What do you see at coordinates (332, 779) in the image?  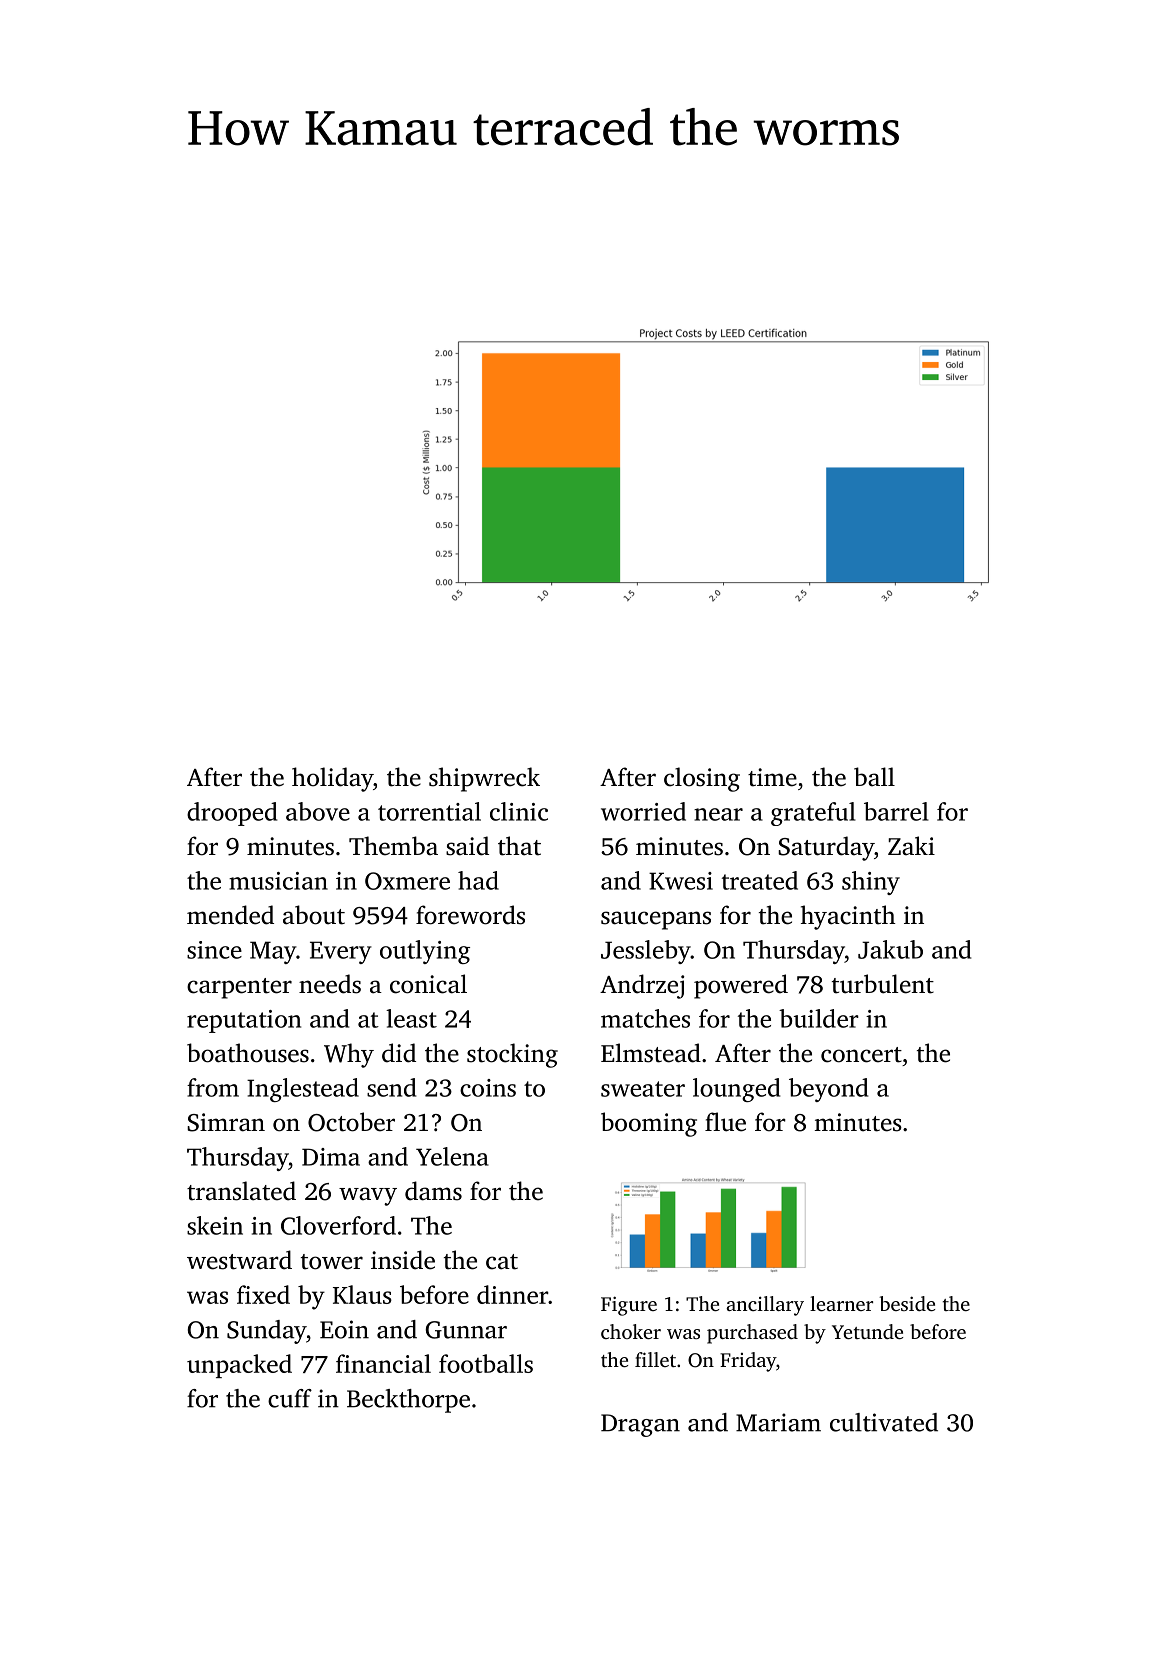 I see `holiday` at bounding box center [332, 779].
